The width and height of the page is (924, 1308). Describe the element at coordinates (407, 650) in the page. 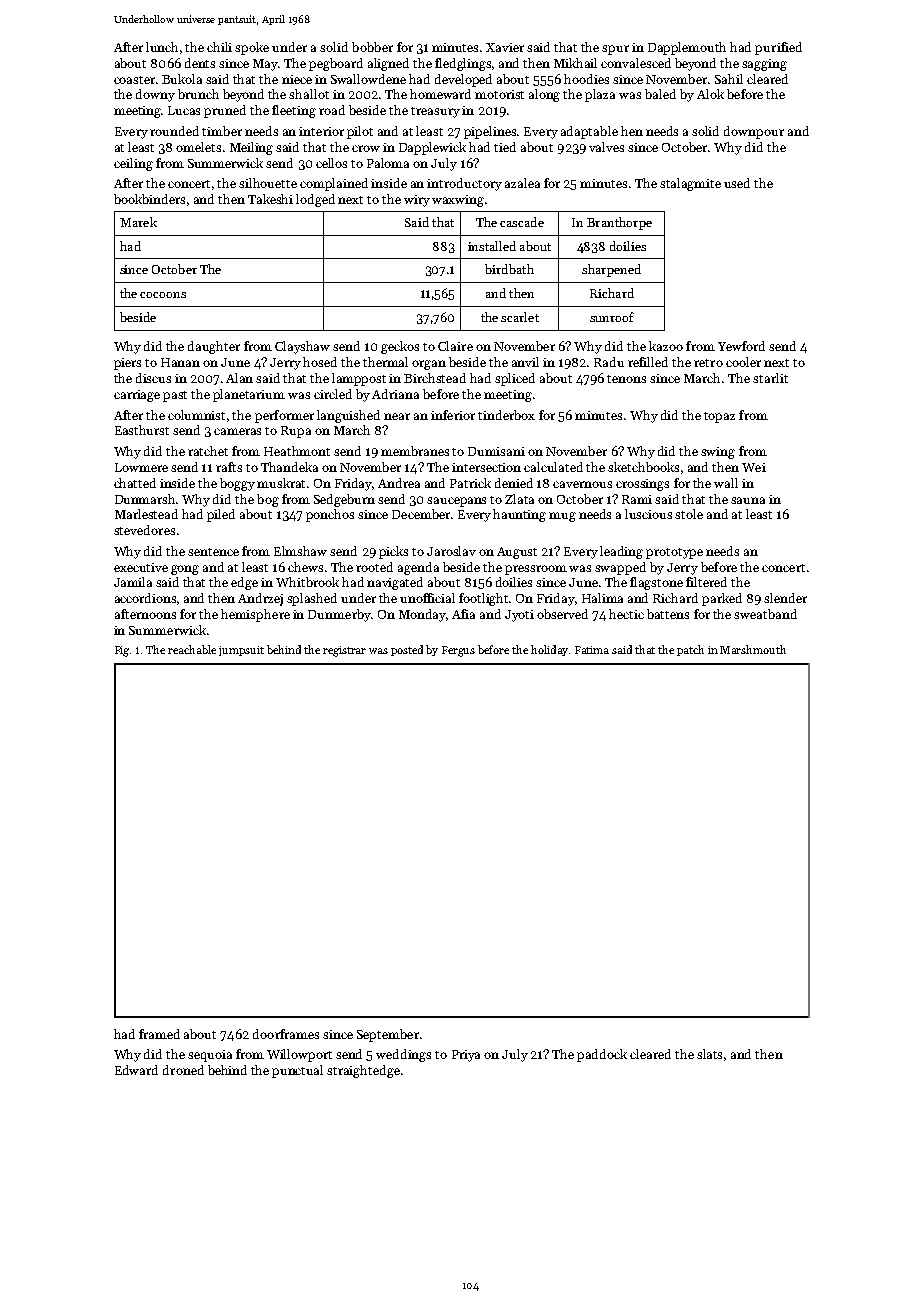

I see `posted` at that location.
